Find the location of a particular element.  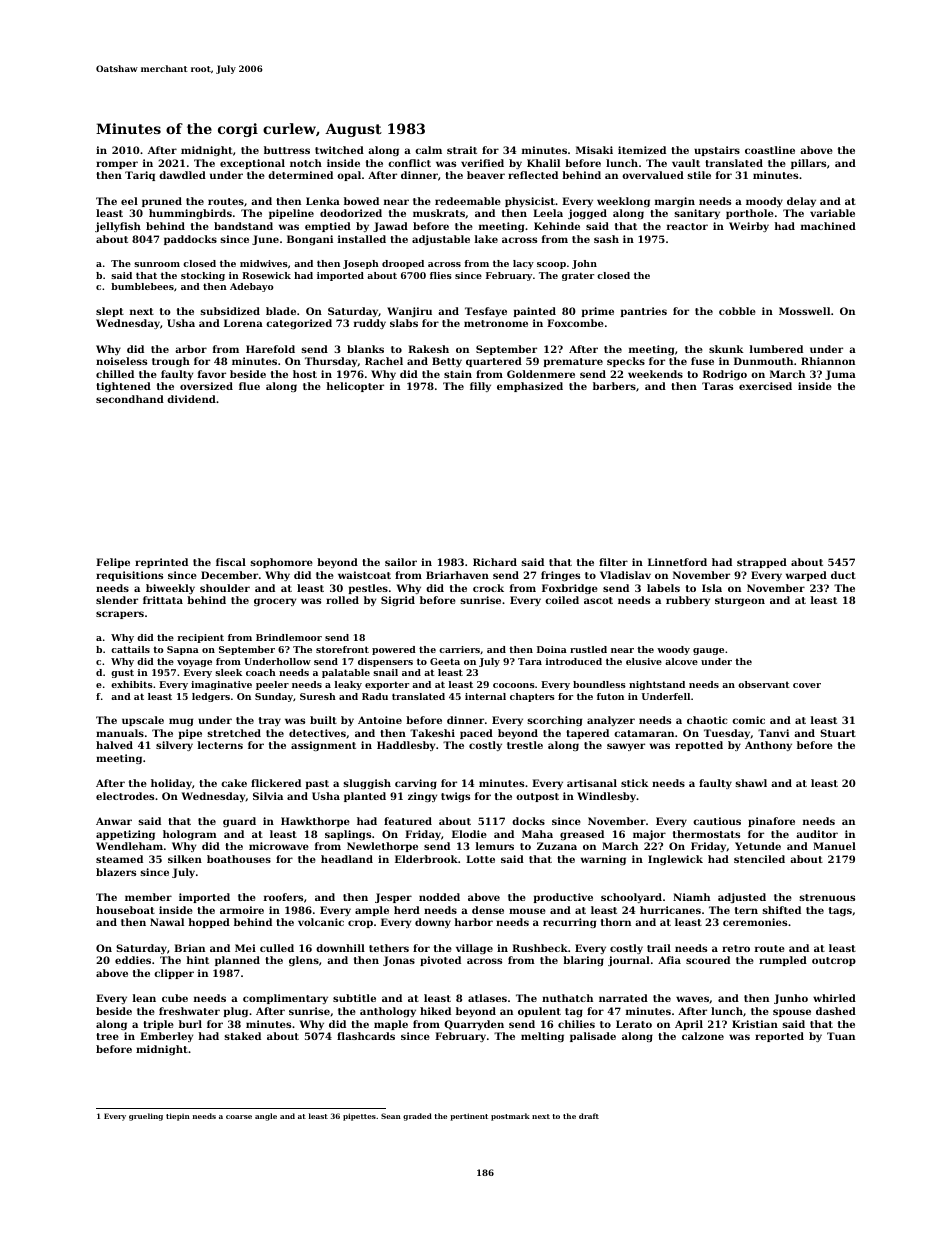

Misaki is located at coordinates (594, 150).
